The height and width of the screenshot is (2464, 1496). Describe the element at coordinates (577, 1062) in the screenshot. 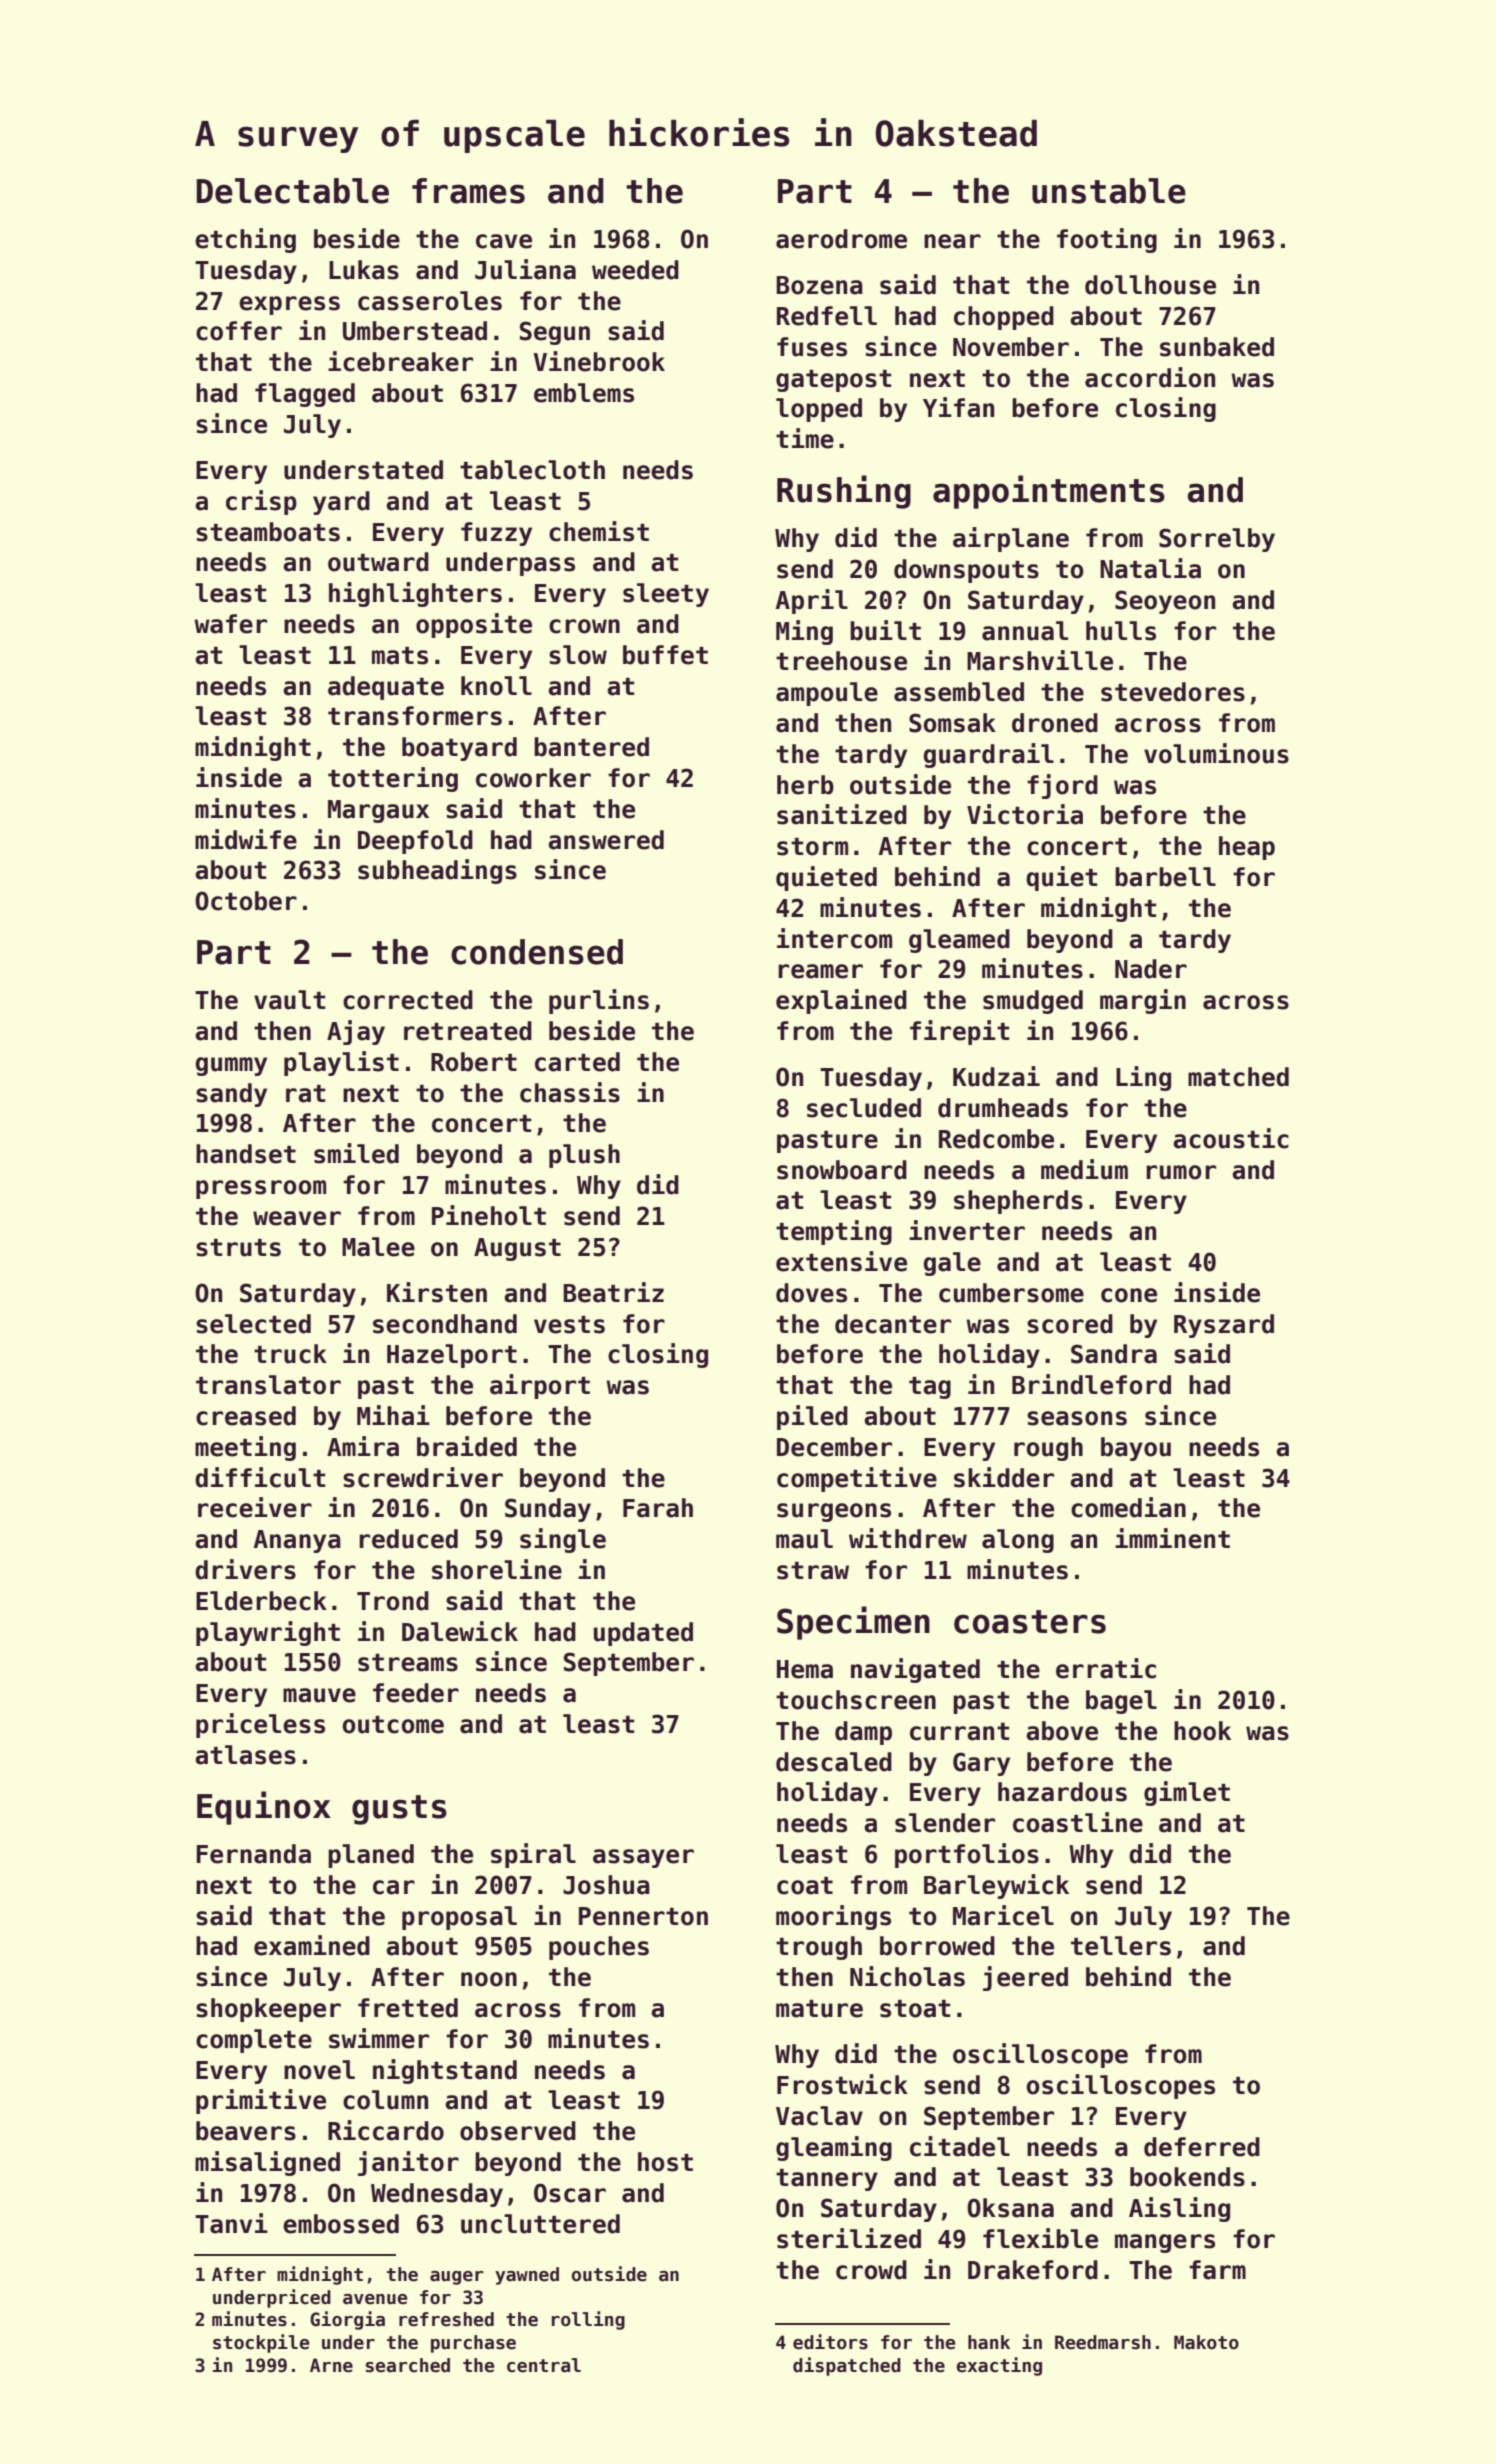

I see `carted` at that location.
